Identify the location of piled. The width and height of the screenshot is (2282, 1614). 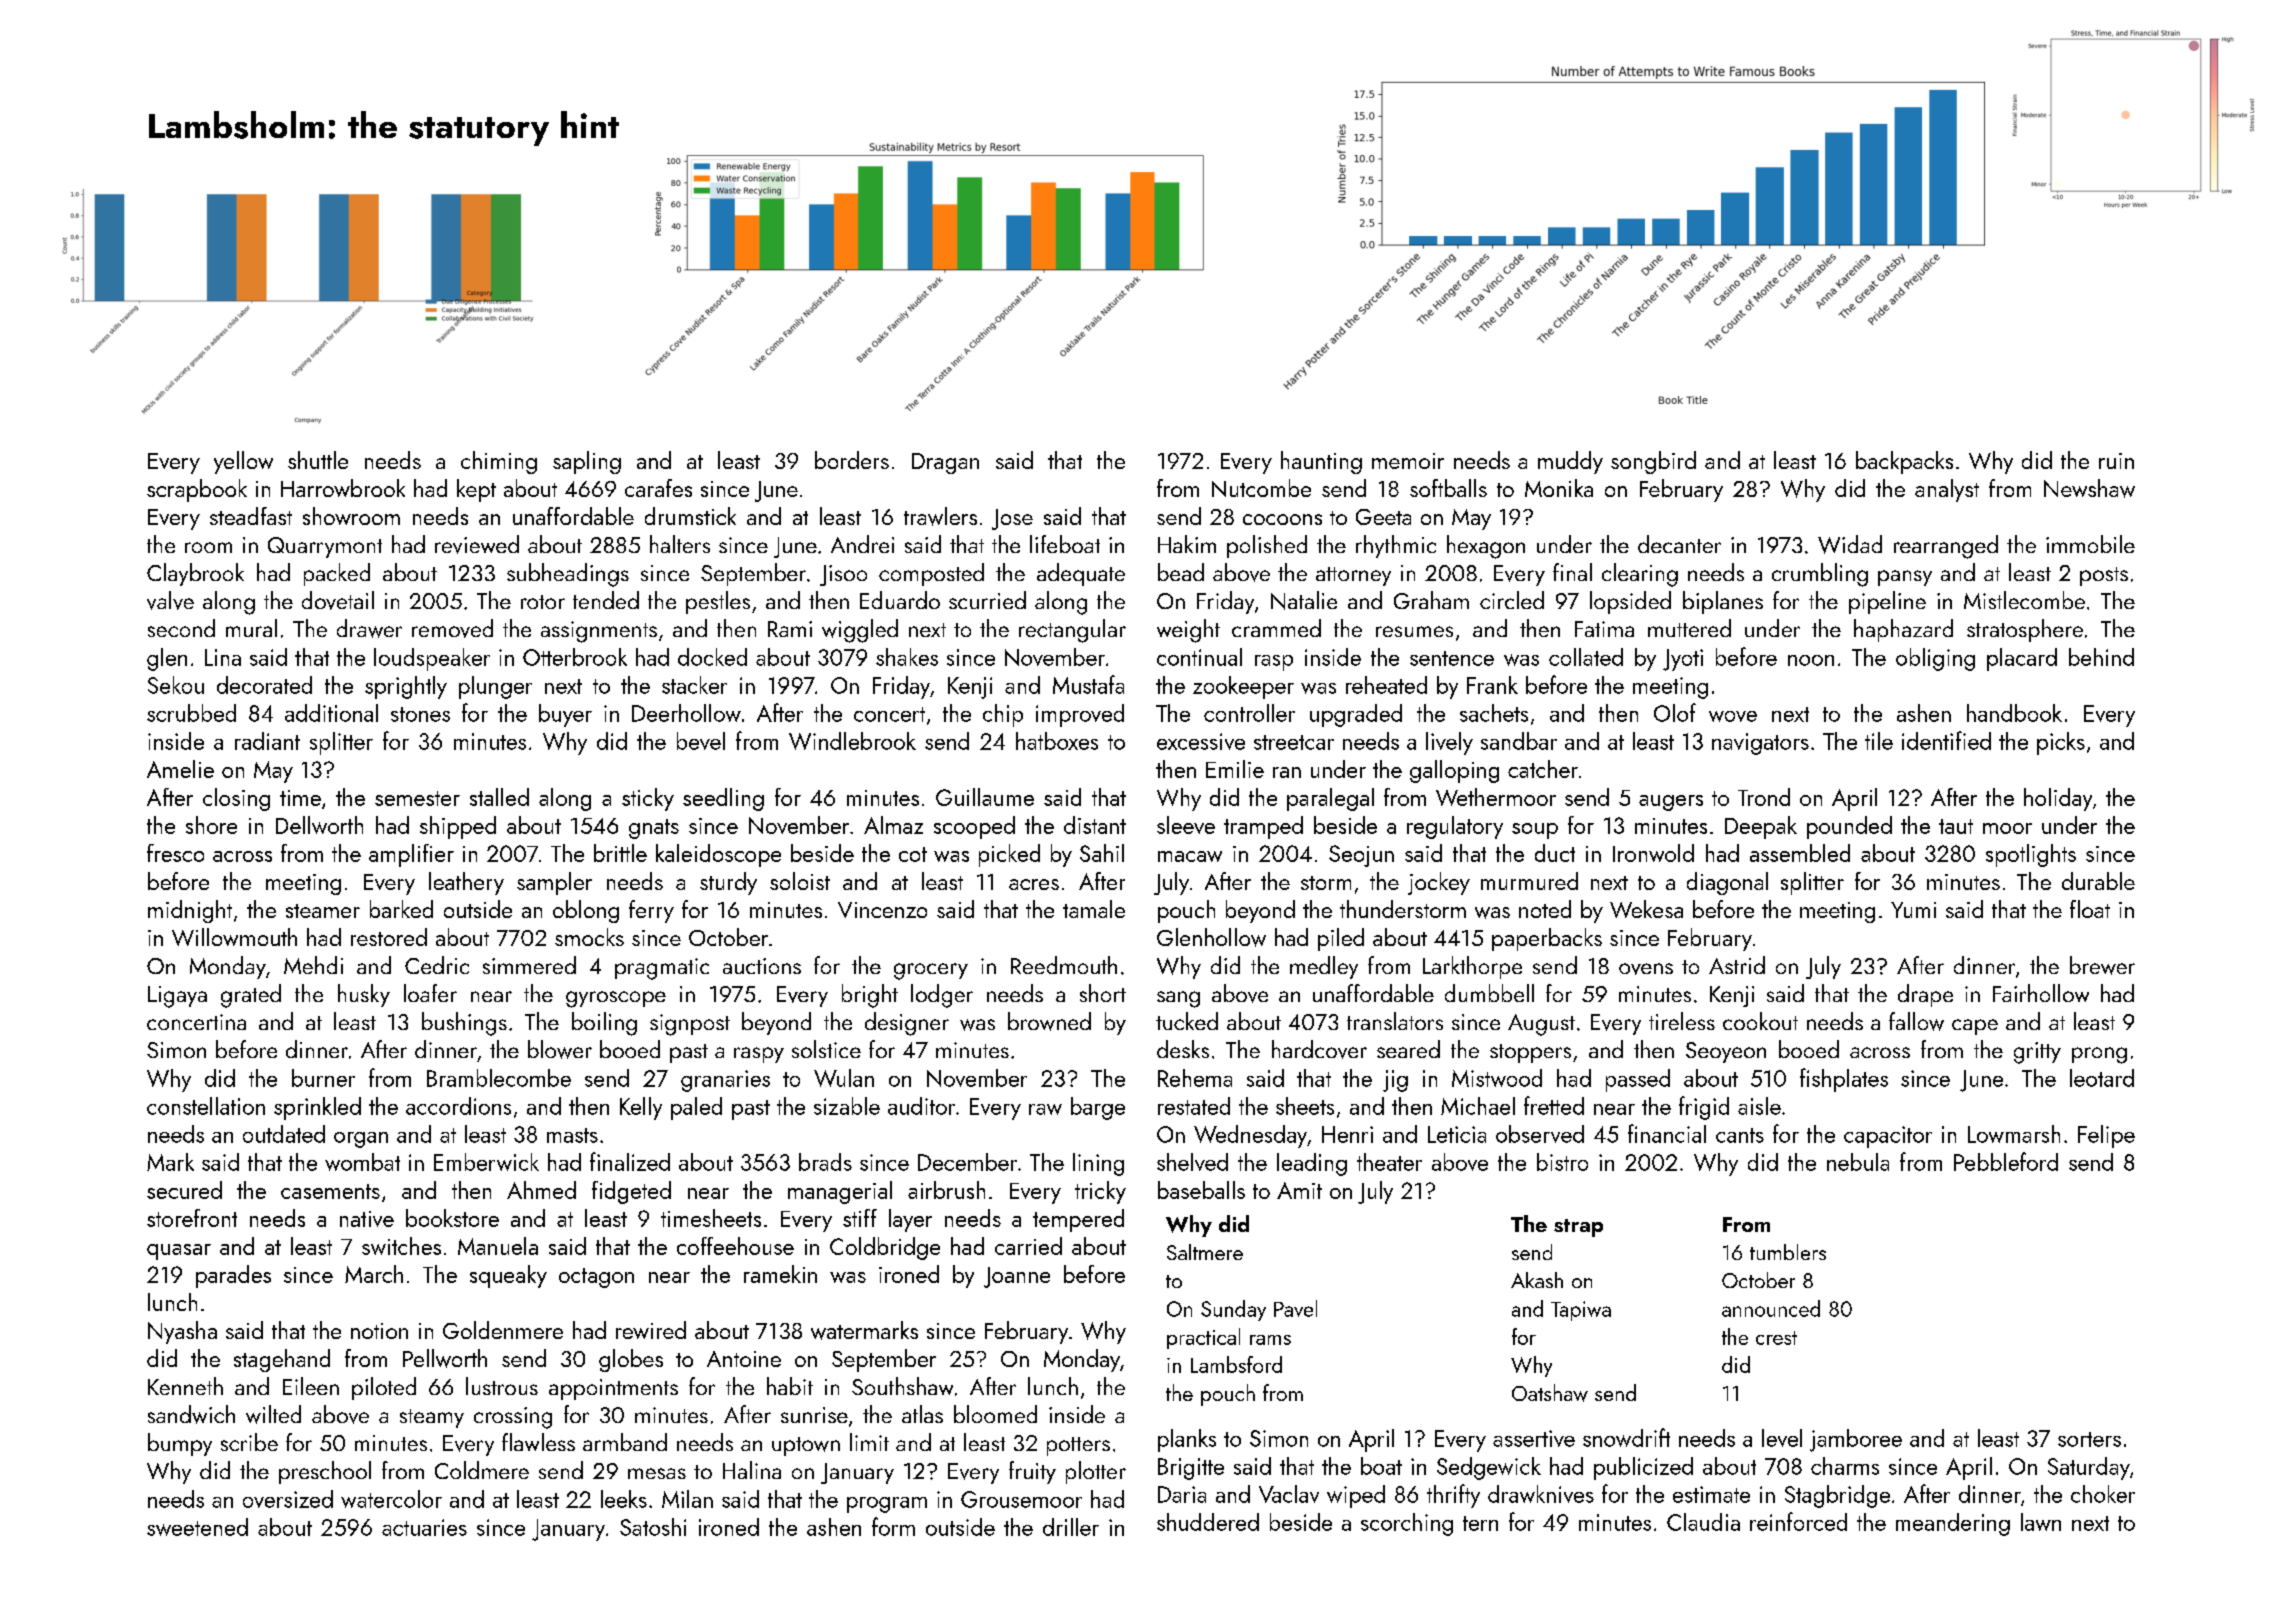
(1341, 939).
